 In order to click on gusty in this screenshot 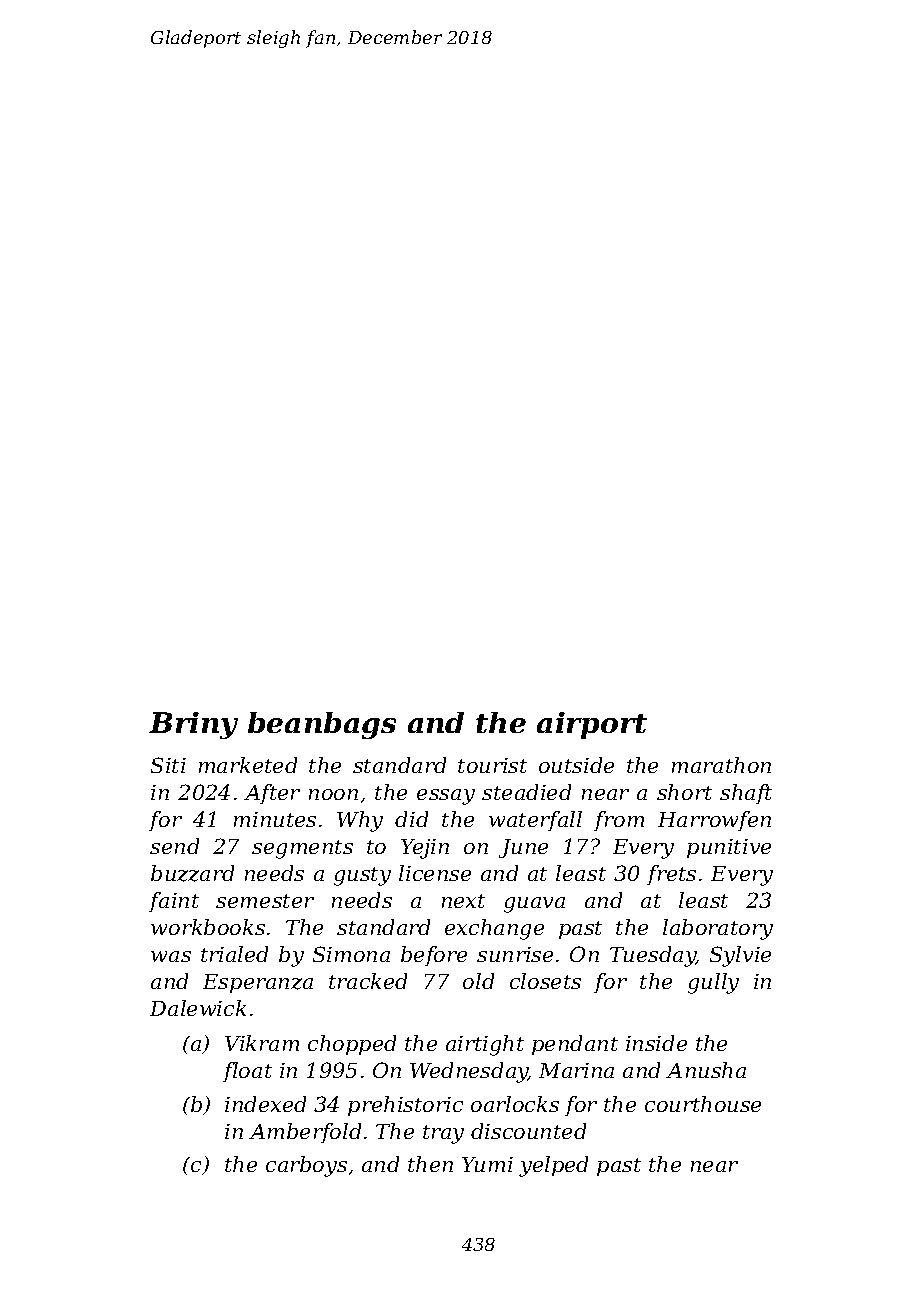, I will do `click(362, 876)`.
